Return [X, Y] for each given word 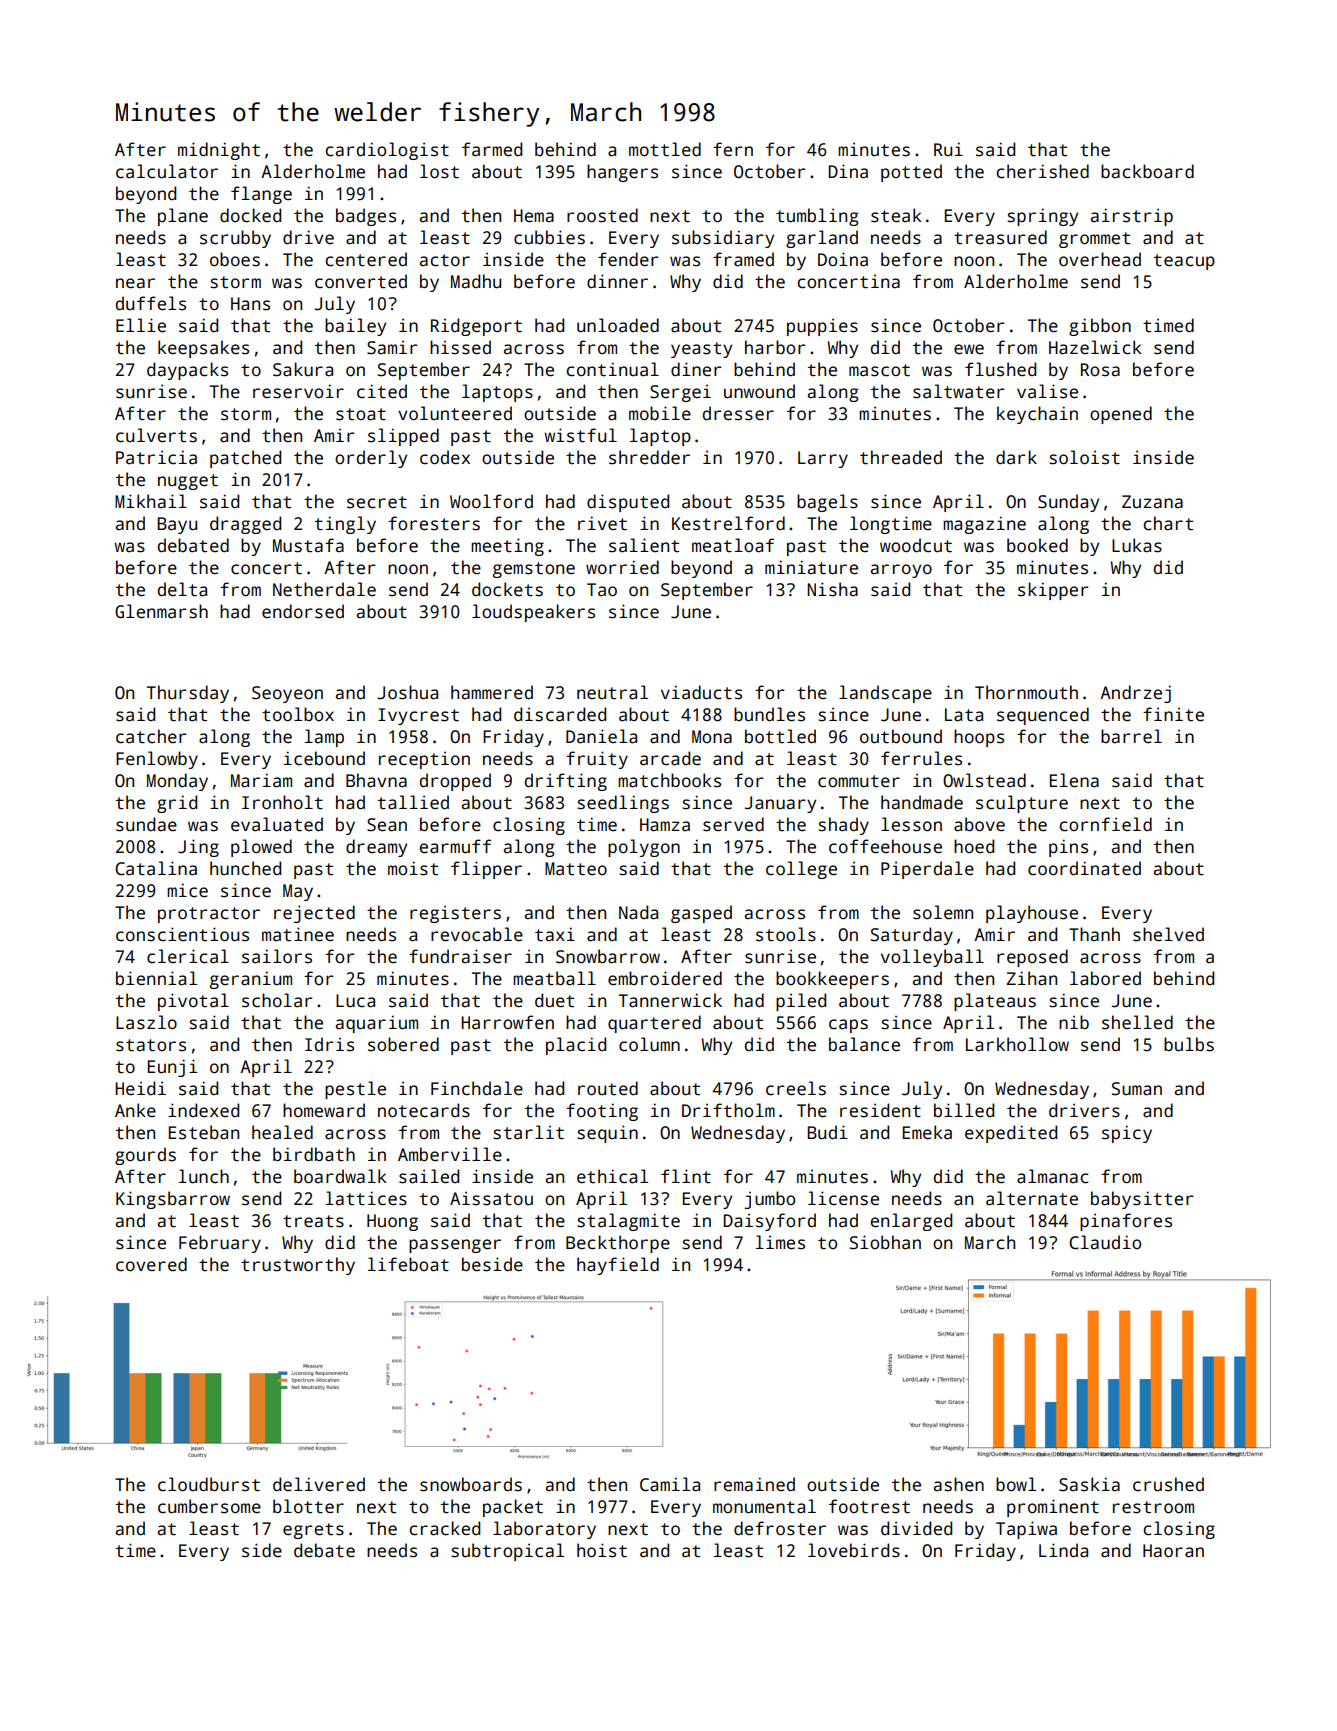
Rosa [1100, 370]
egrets [313, 1531]
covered [151, 1264]
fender [628, 259]
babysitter [1142, 1200]
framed [743, 259]
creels [796, 1088]
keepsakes [203, 349]
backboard [1147, 171]
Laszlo [146, 1022]
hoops [979, 738]
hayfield [618, 1266]
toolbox [298, 714]
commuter [859, 781]
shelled [1137, 1022]
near [135, 283]
